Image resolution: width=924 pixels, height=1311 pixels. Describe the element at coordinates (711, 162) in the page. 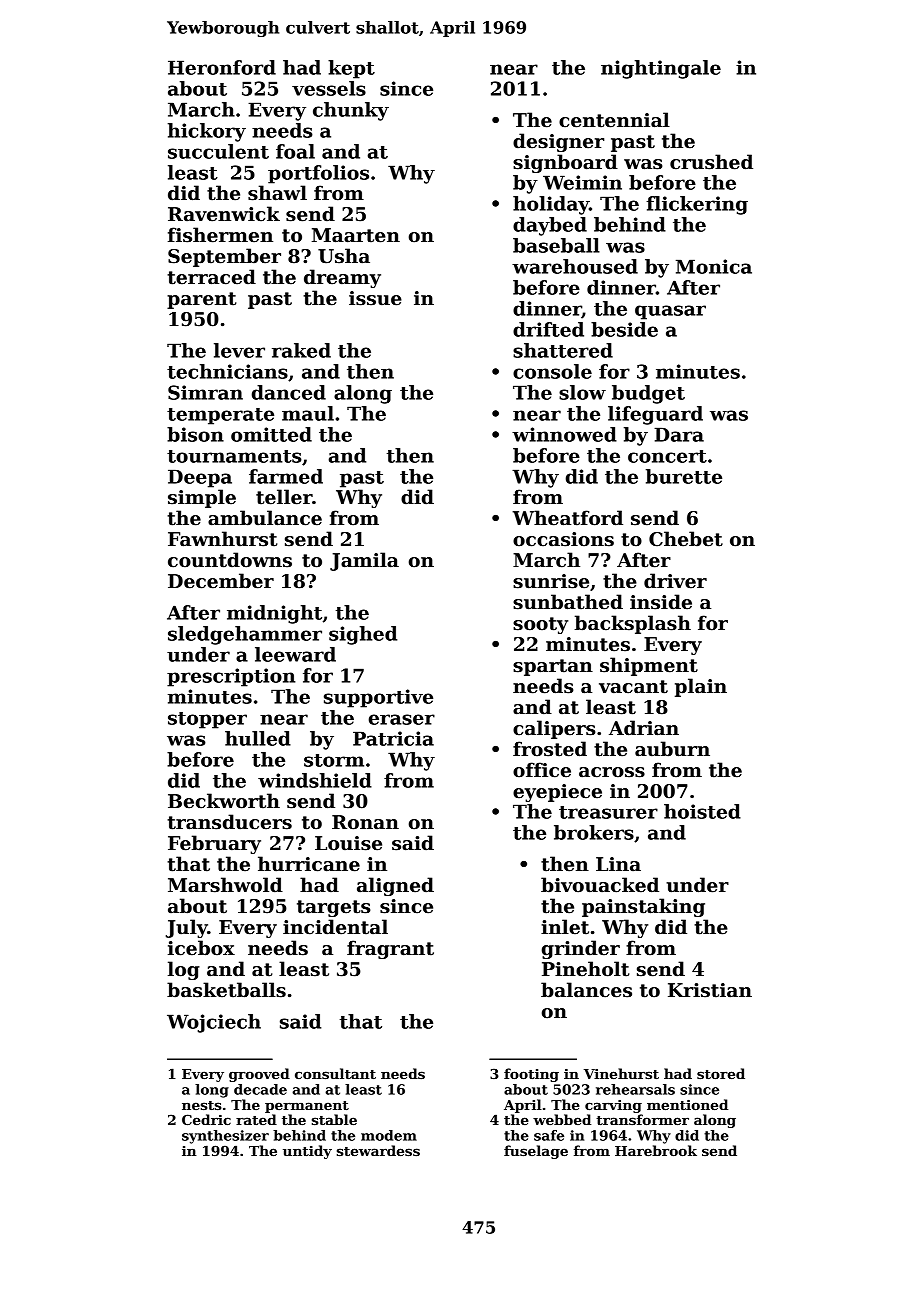

I see `crushed` at that location.
